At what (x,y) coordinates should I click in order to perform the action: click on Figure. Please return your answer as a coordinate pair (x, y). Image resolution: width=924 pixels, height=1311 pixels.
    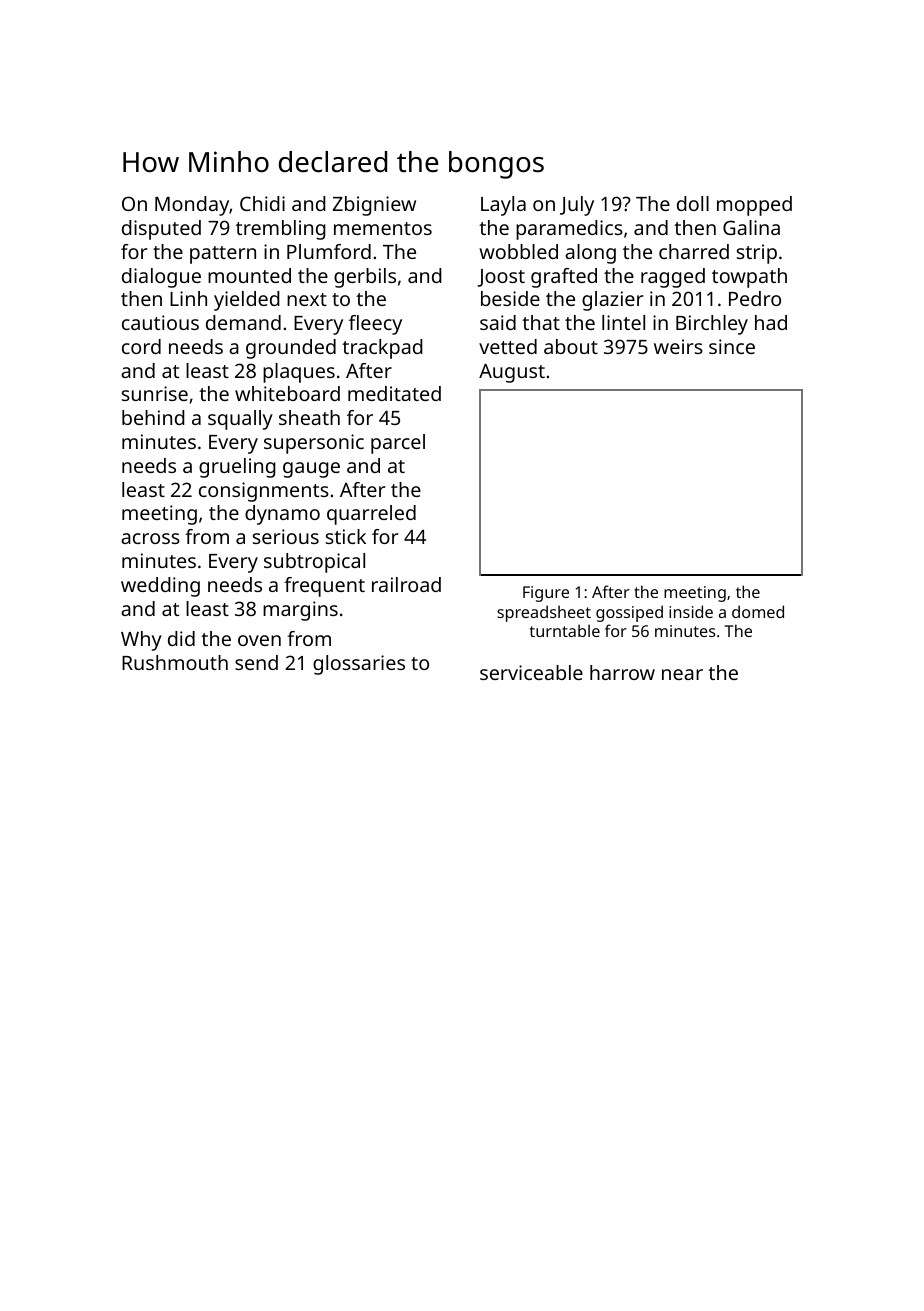
    Looking at the image, I should click on (546, 594).
